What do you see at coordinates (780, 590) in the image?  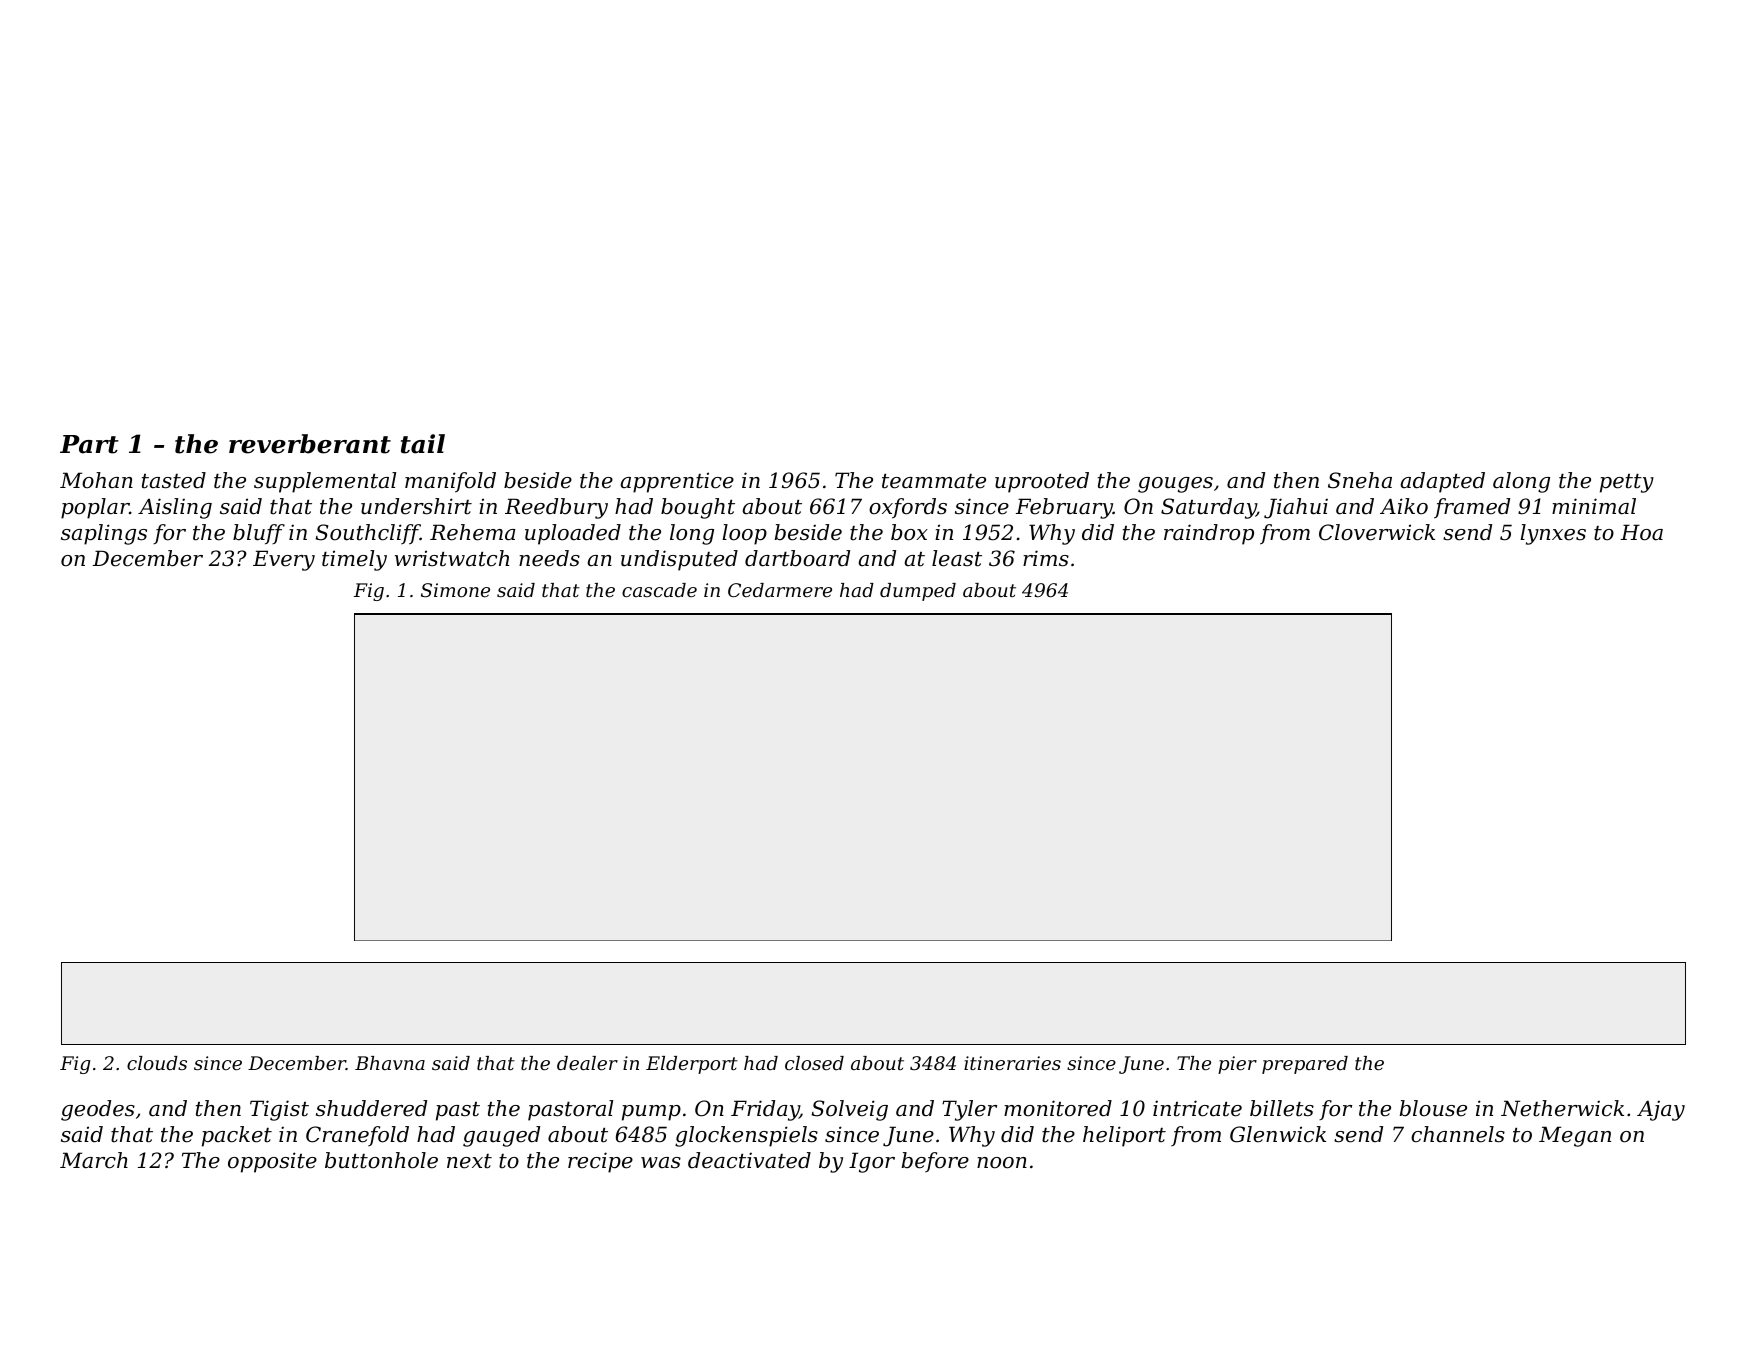 I see `Cedarmere` at bounding box center [780, 590].
